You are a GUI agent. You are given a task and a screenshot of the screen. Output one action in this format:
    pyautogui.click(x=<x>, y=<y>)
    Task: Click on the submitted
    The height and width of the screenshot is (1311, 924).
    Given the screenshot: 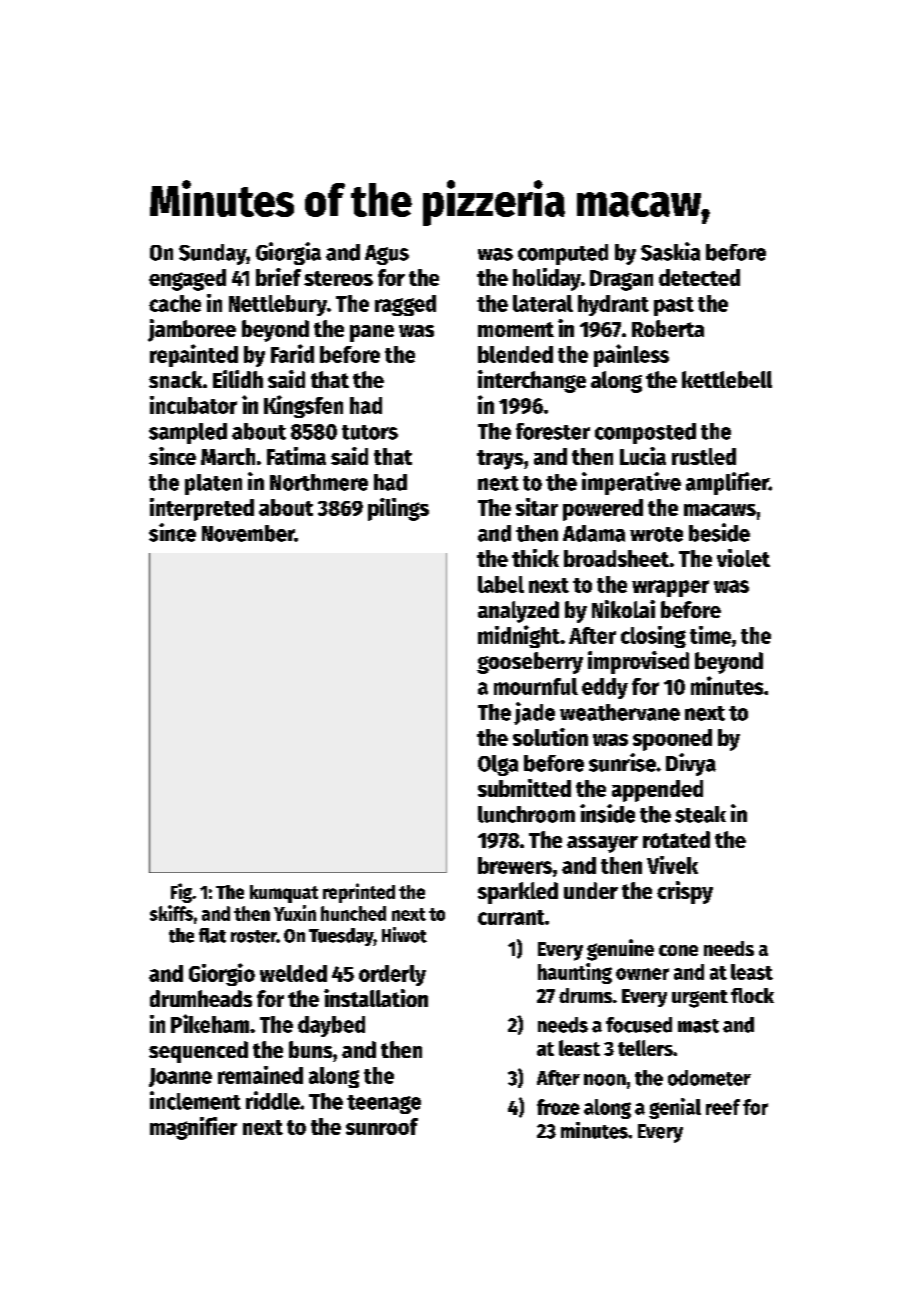 What is the action you would take?
    pyautogui.click(x=524, y=788)
